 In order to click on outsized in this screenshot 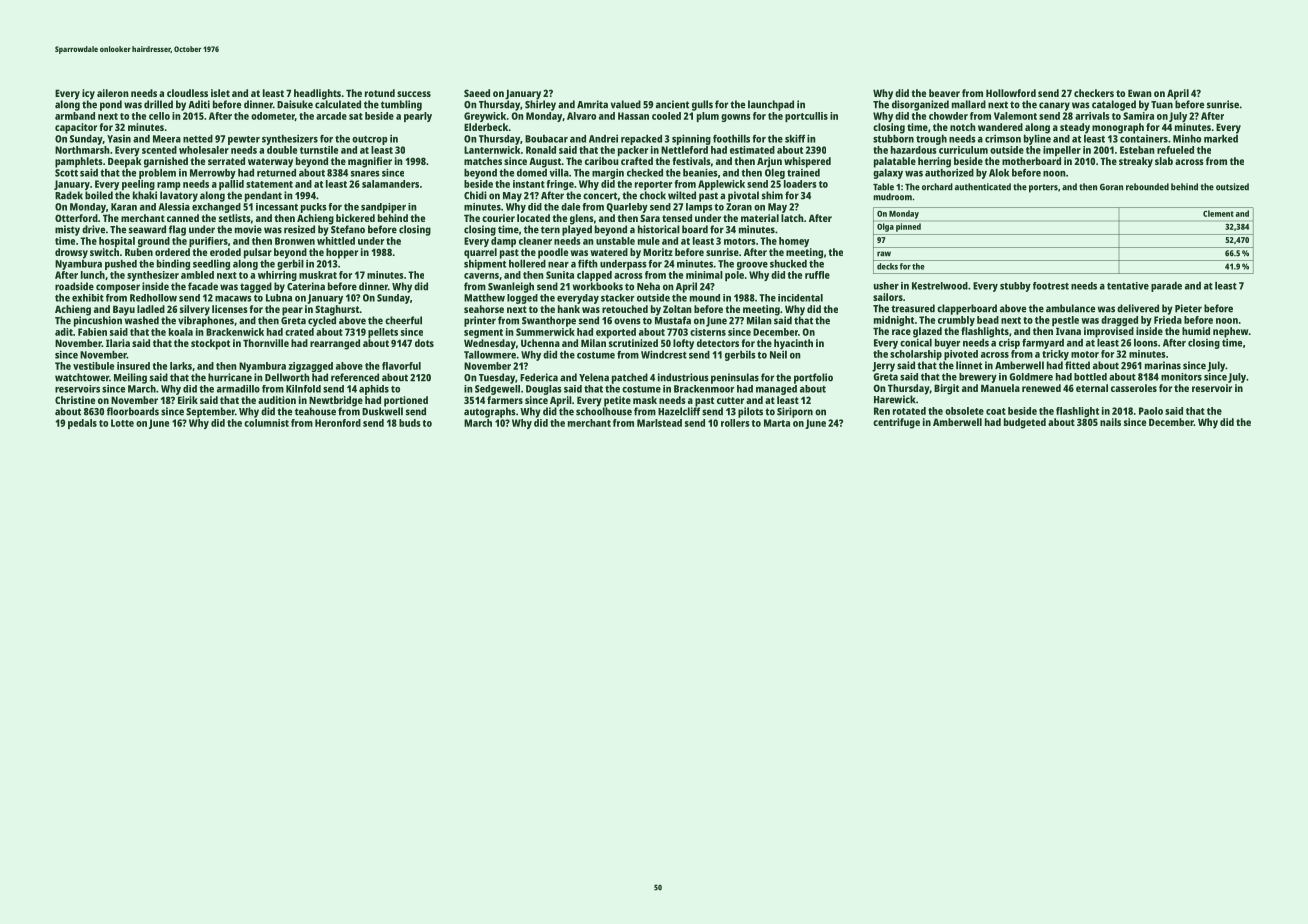, I will do `click(1232, 187)`.
